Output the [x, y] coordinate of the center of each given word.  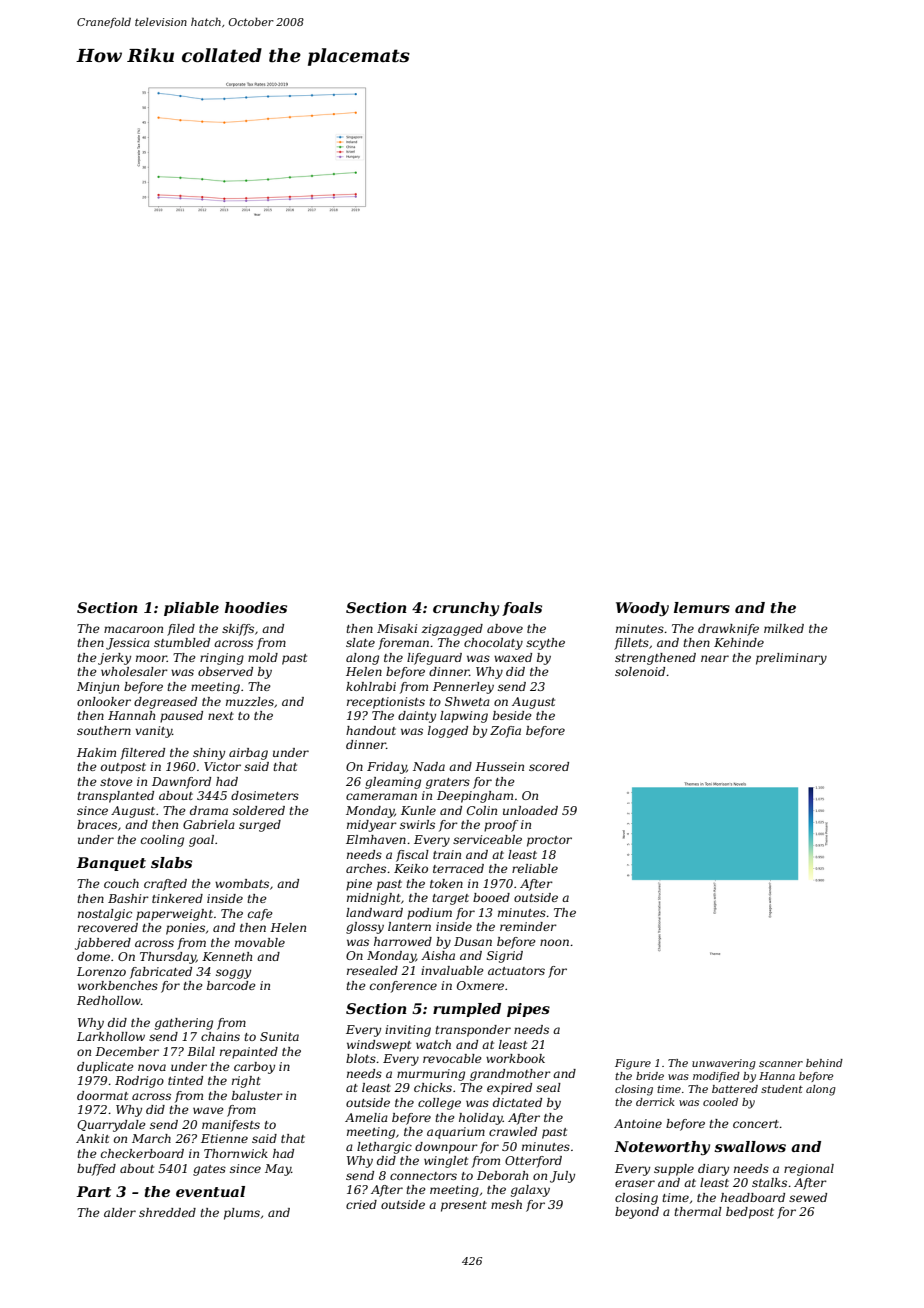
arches [366, 868]
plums [242, 1214]
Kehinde [739, 642]
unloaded [530, 810]
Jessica [128, 644]
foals [522, 609]
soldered [259, 810]
